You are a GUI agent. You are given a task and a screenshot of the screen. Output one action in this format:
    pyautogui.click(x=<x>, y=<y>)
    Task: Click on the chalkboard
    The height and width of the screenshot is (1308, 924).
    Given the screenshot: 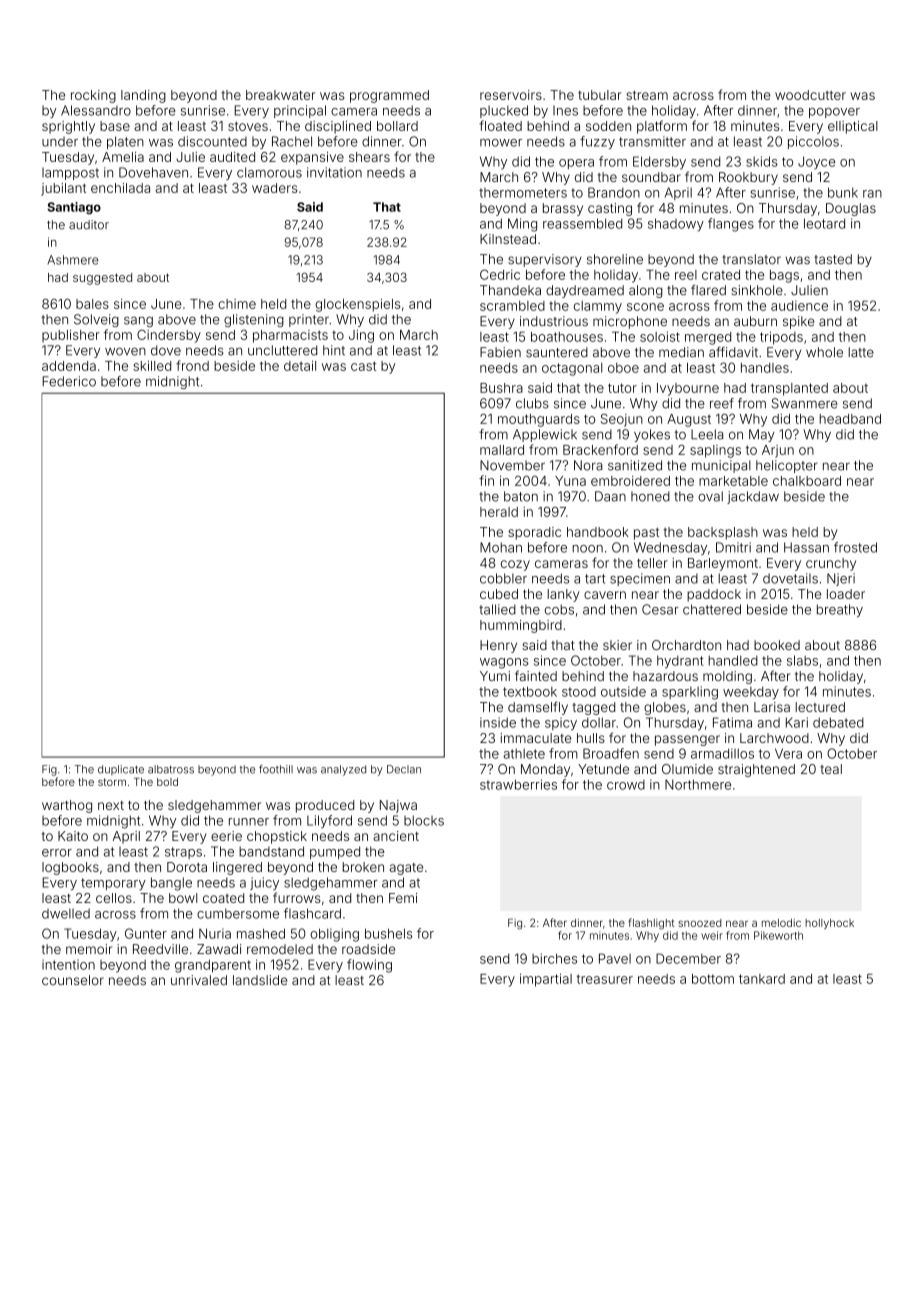 What is the action you would take?
    pyautogui.click(x=807, y=481)
